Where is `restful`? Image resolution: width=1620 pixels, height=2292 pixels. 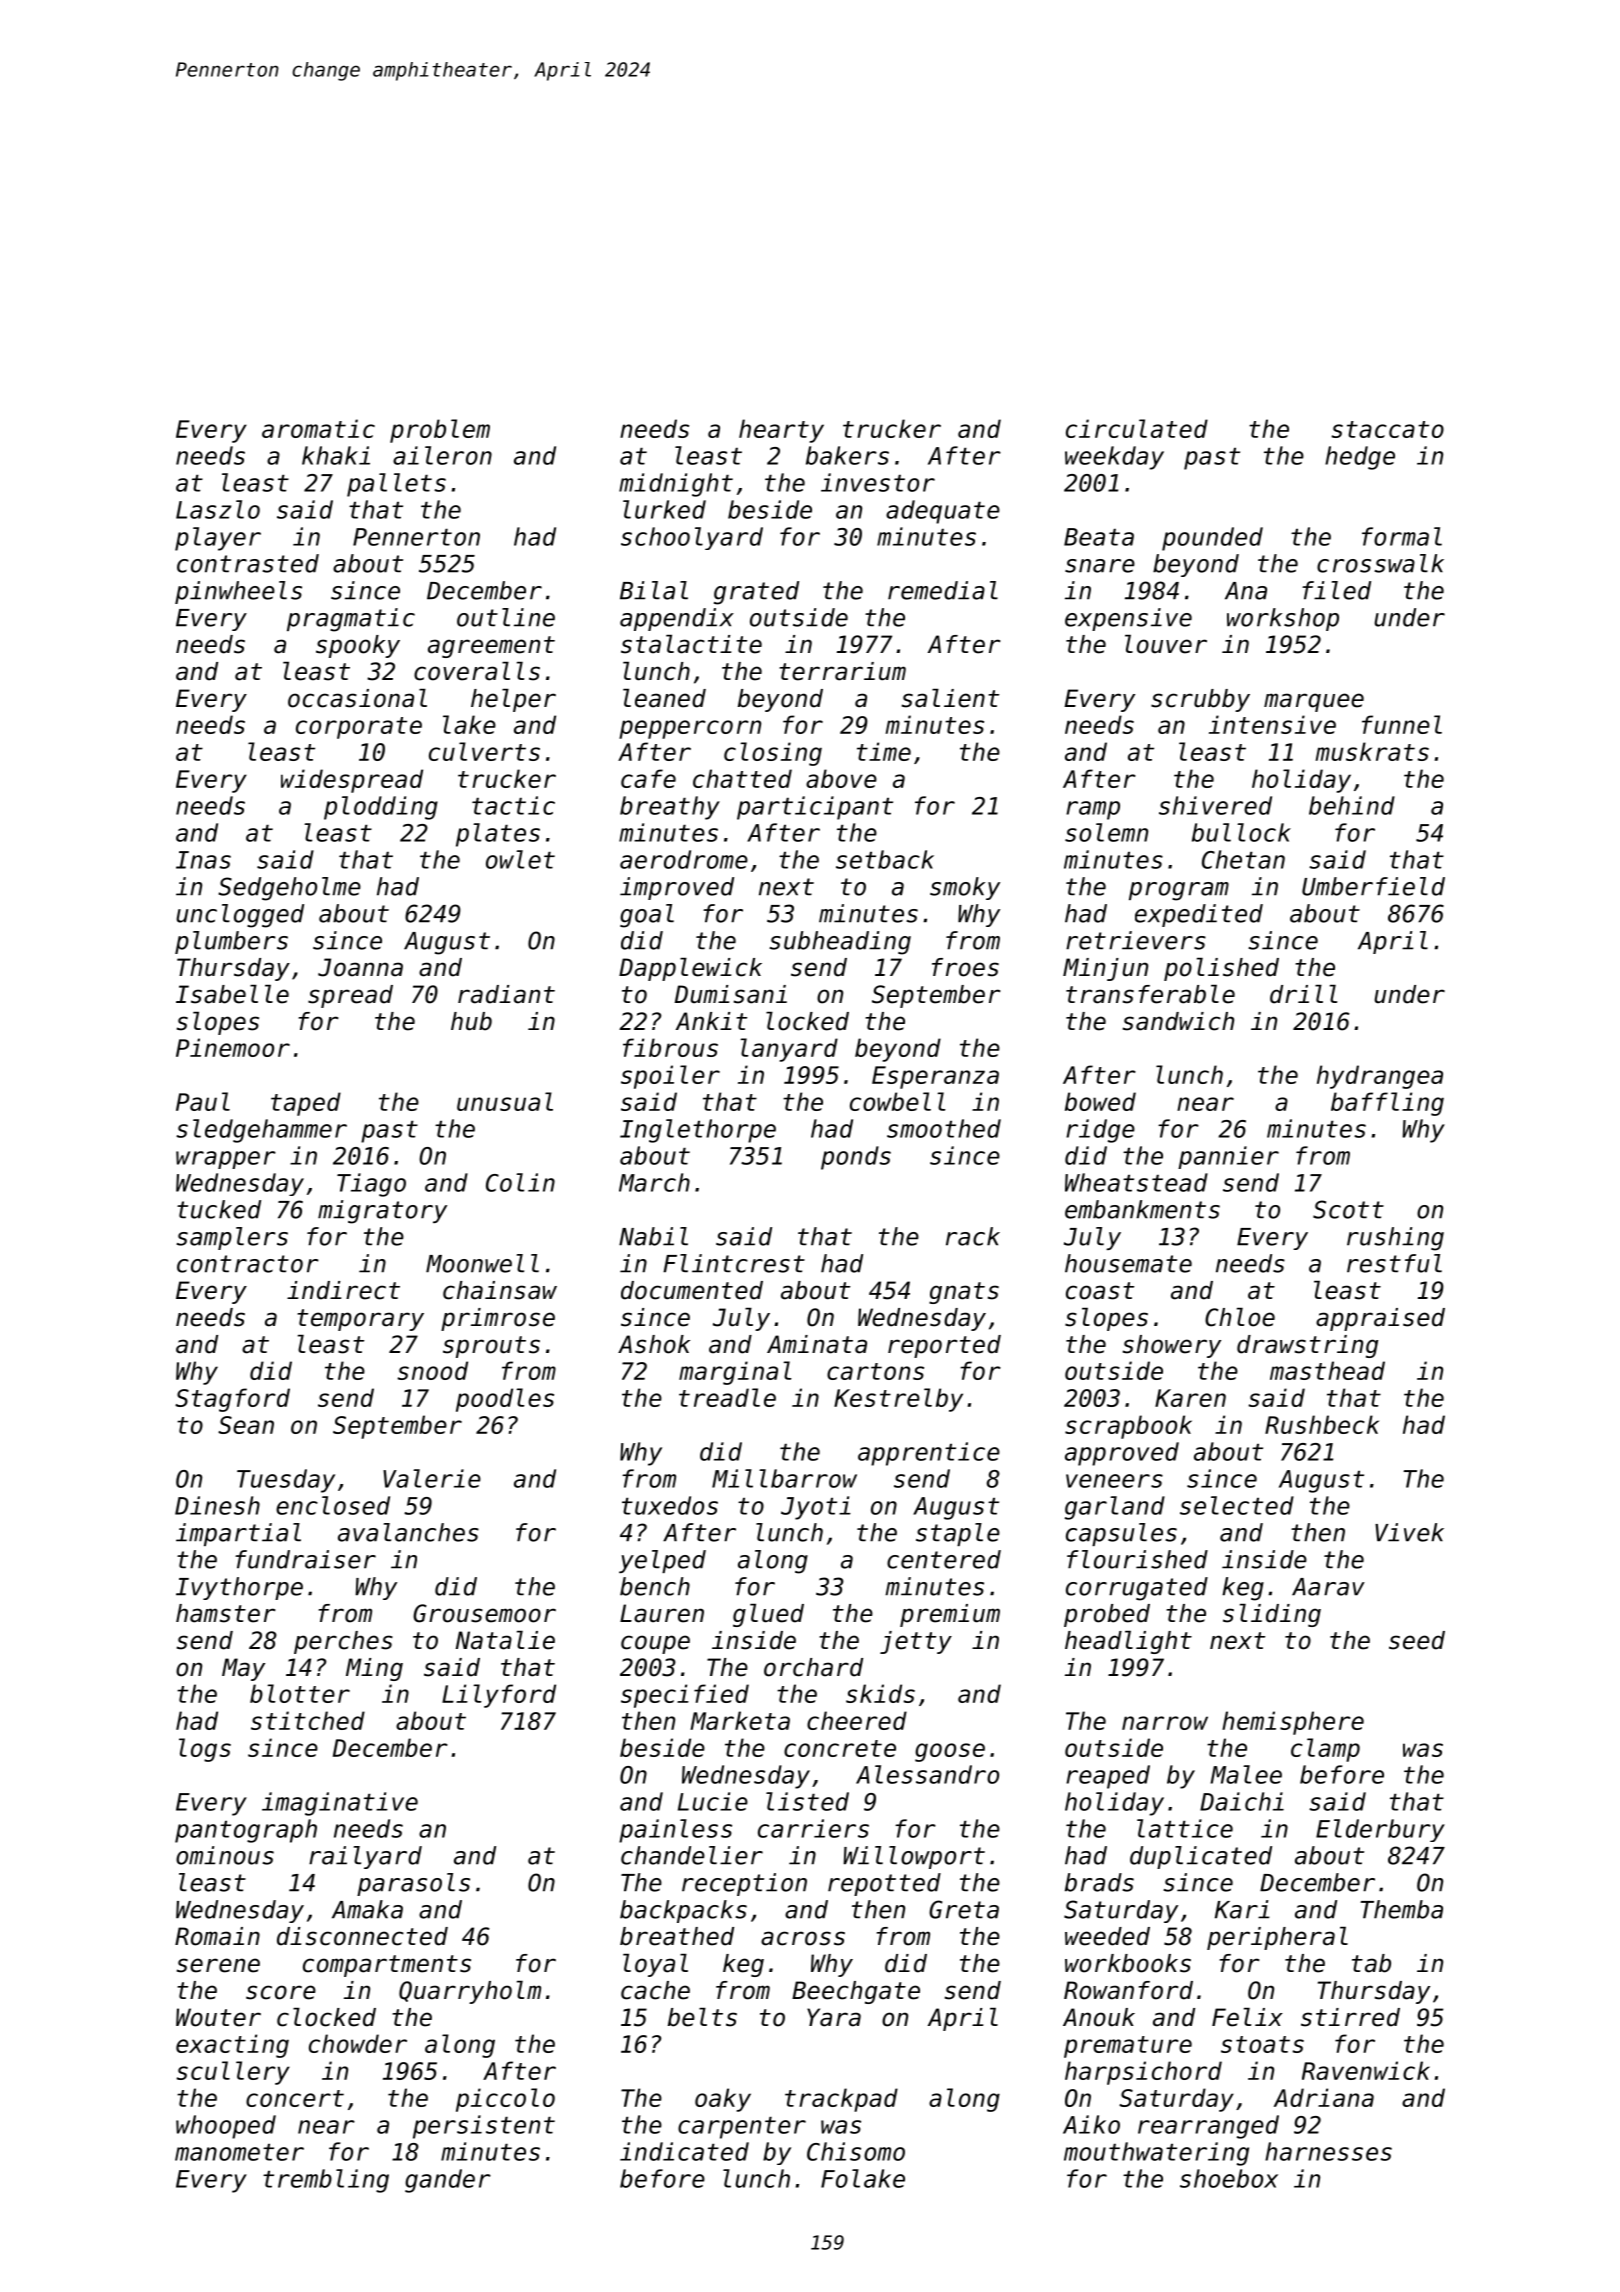
restful is located at coordinates (1394, 1263).
